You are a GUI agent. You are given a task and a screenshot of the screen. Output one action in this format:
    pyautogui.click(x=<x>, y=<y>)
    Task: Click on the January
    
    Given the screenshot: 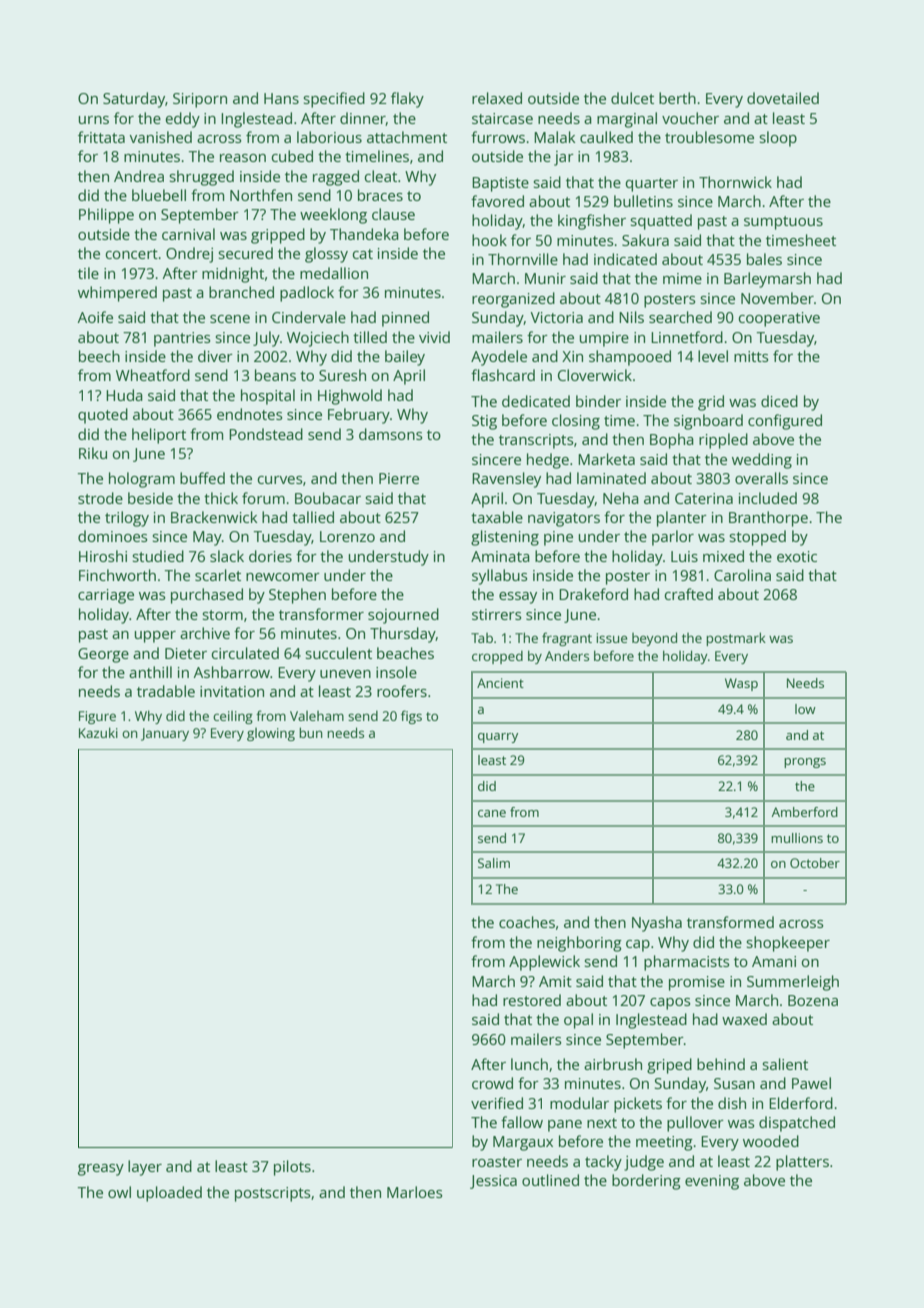 What is the action you would take?
    pyautogui.click(x=165, y=734)
